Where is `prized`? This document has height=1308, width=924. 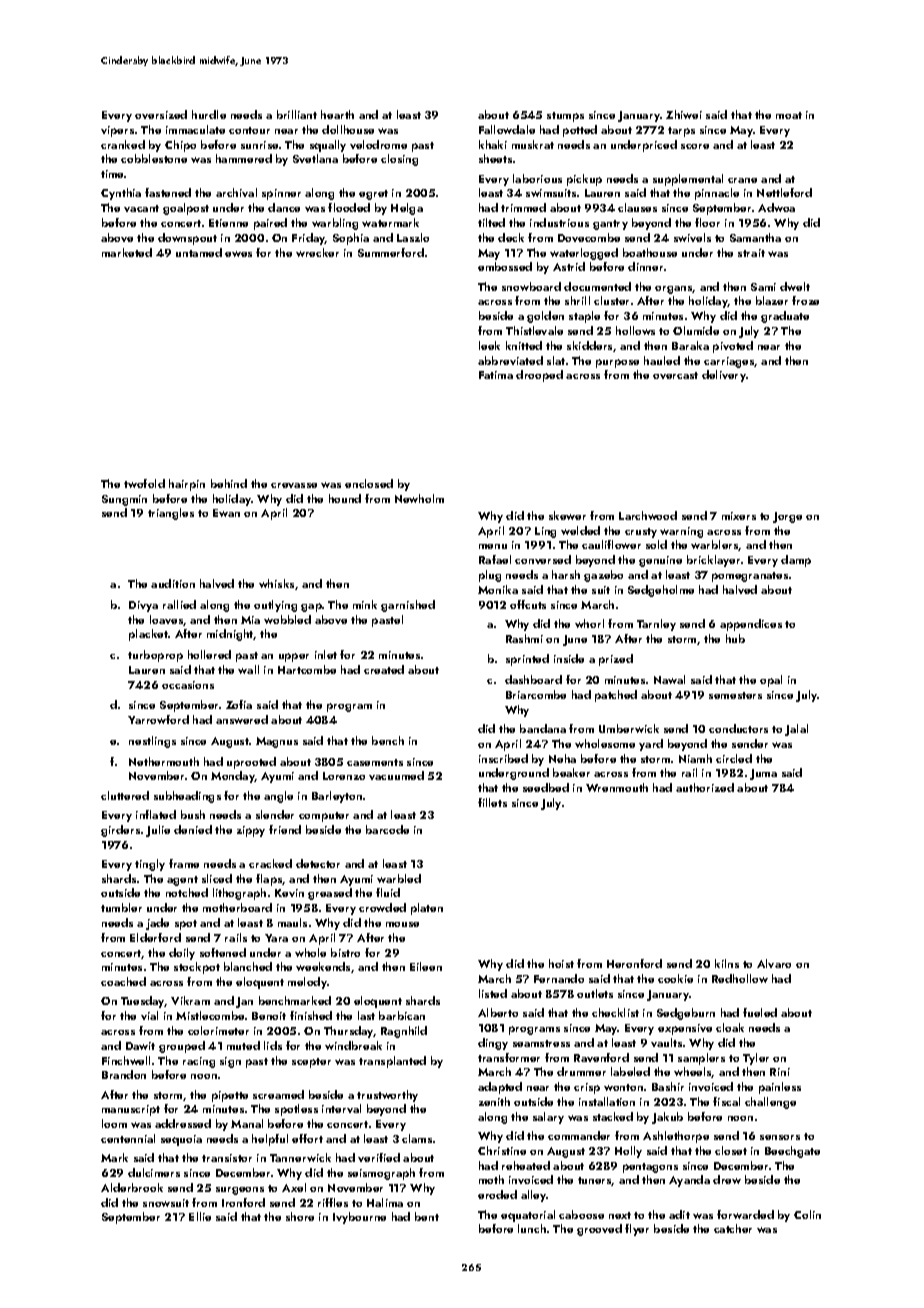
prized is located at coordinates (616, 660).
